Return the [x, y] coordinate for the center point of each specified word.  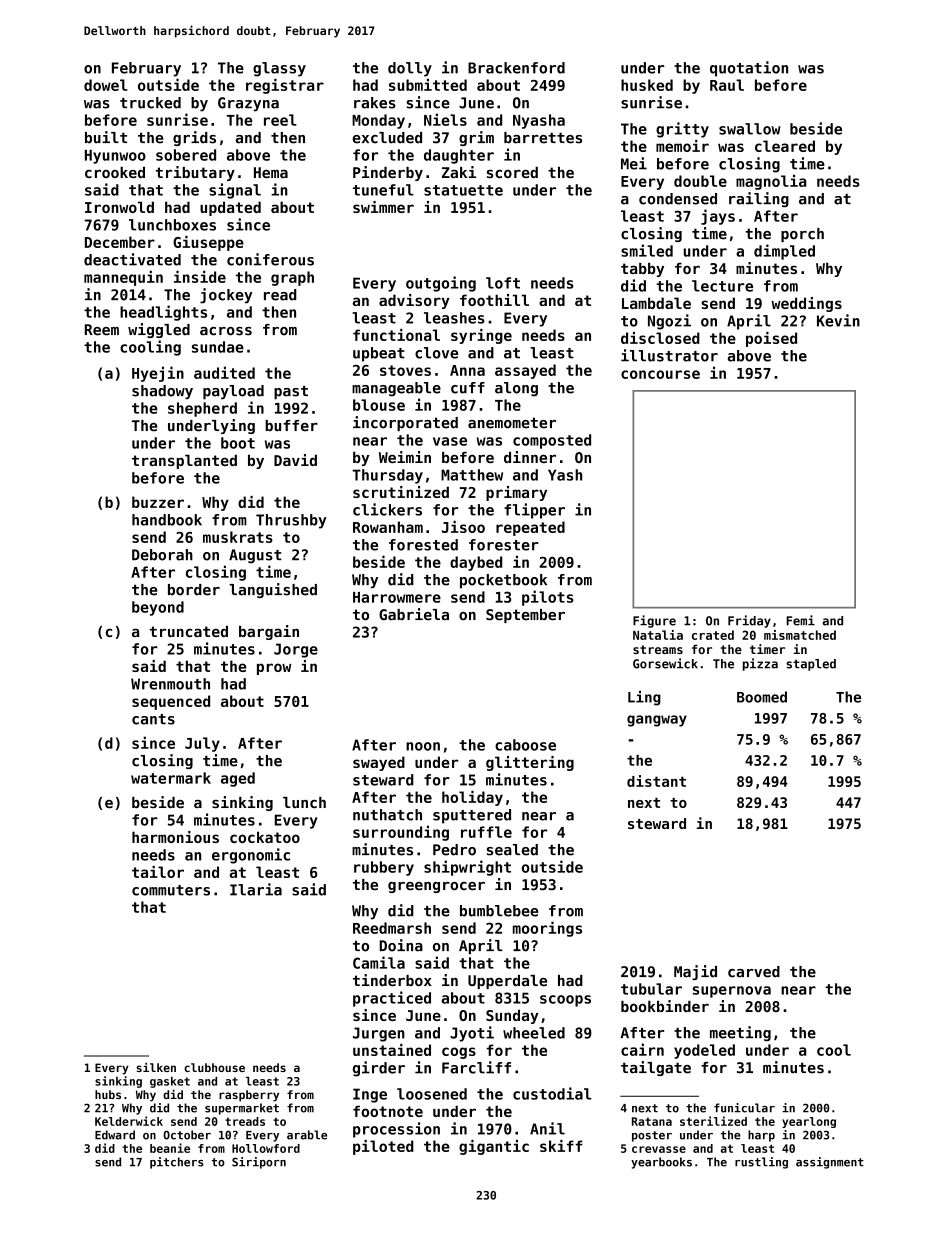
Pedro [454, 850]
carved [754, 972]
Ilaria [256, 889]
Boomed [762, 697]
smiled [647, 250]
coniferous [270, 259]
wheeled [534, 1033]
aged [238, 779]
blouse [379, 405]
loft [503, 283]
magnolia [771, 182]
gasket [170, 1082]
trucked [150, 103]
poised [771, 339]
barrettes [543, 138]
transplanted [184, 461]
